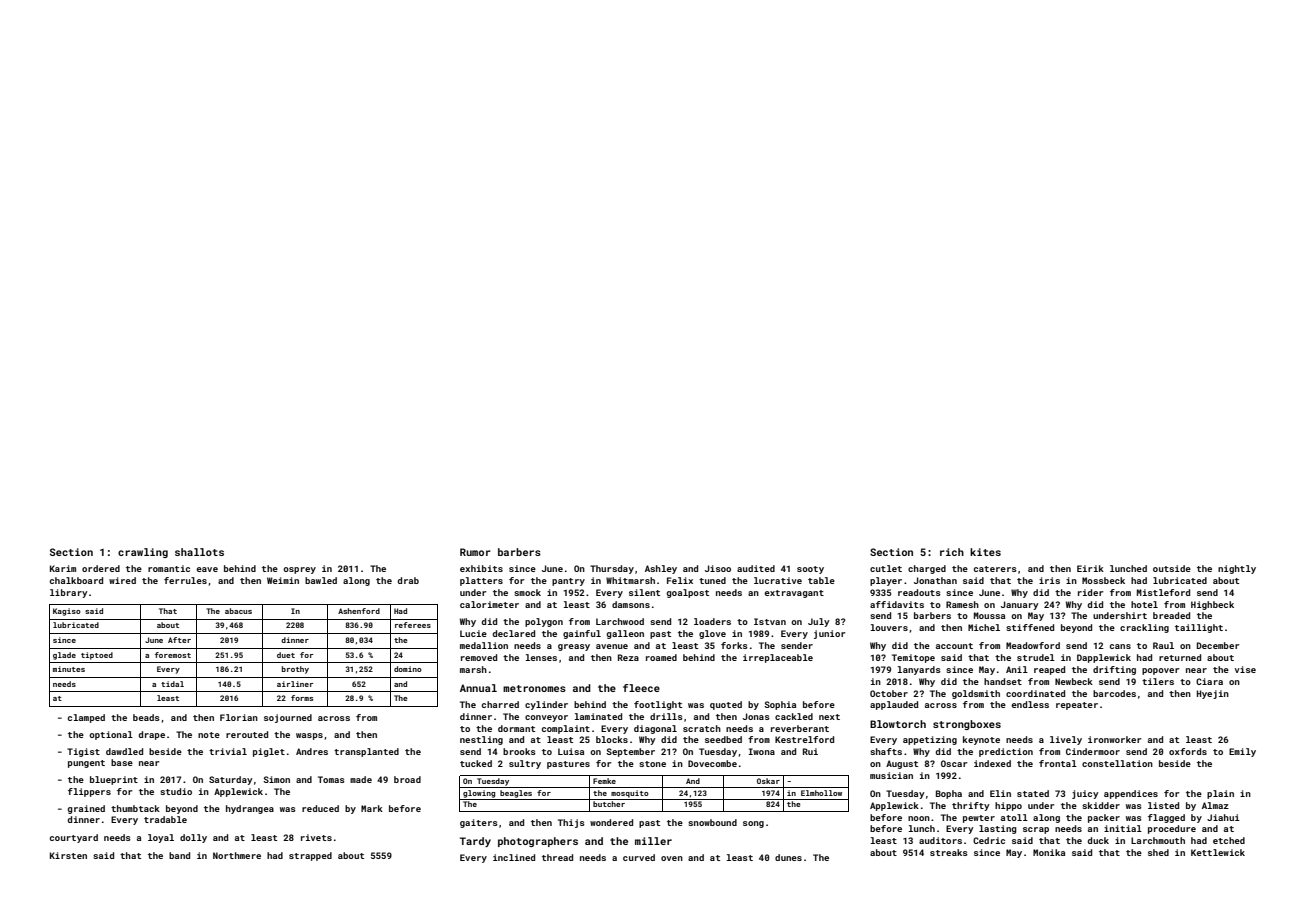 Image resolution: width=1308 pixels, height=924 pixels. Describe the element at coordinates (1163, 645) in the image. I see `Raul` at that location.
